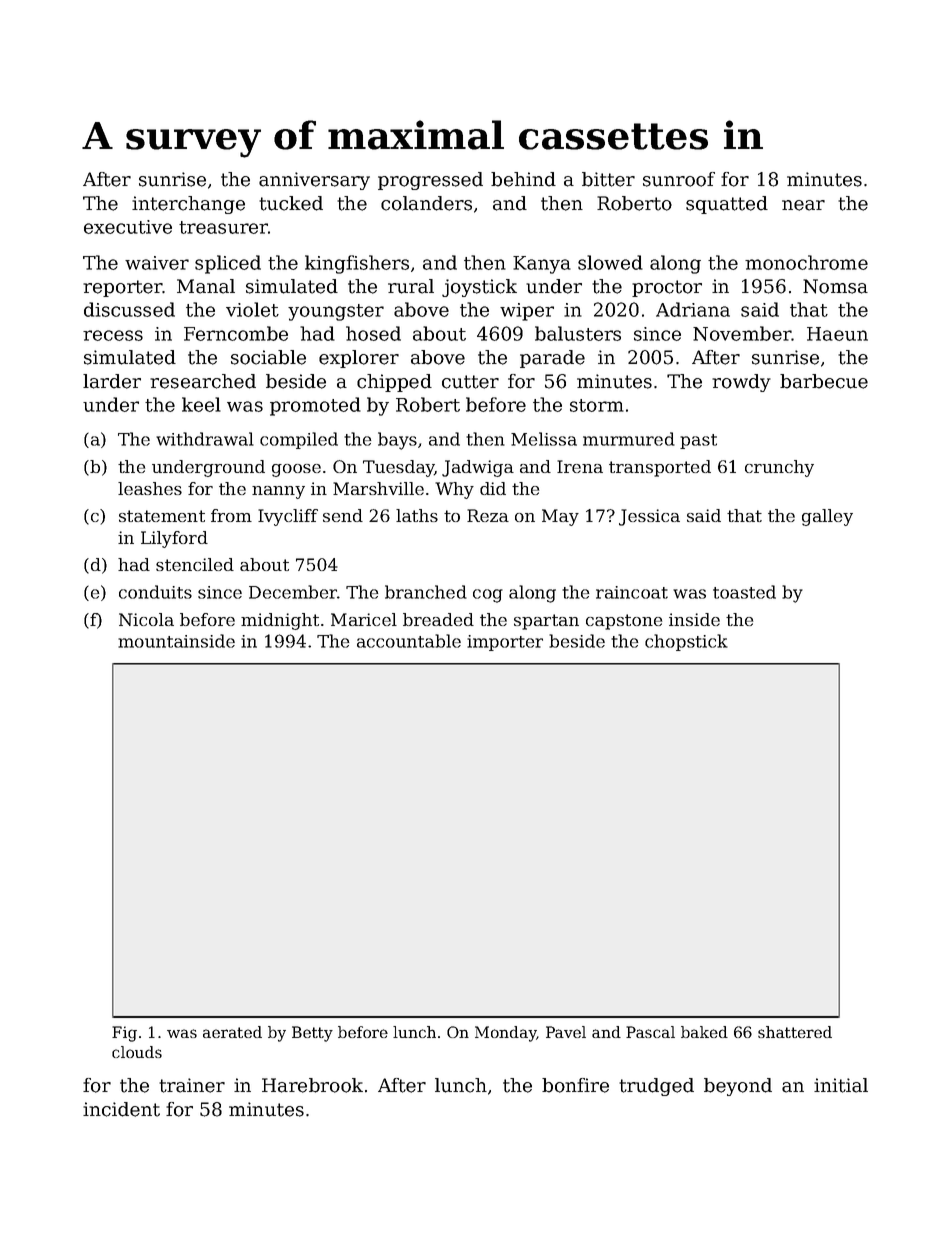 The width and height of the document is (952, 1233). Describe the element at coordinates (121, 1109) in the document. I see `incident` at that location.
